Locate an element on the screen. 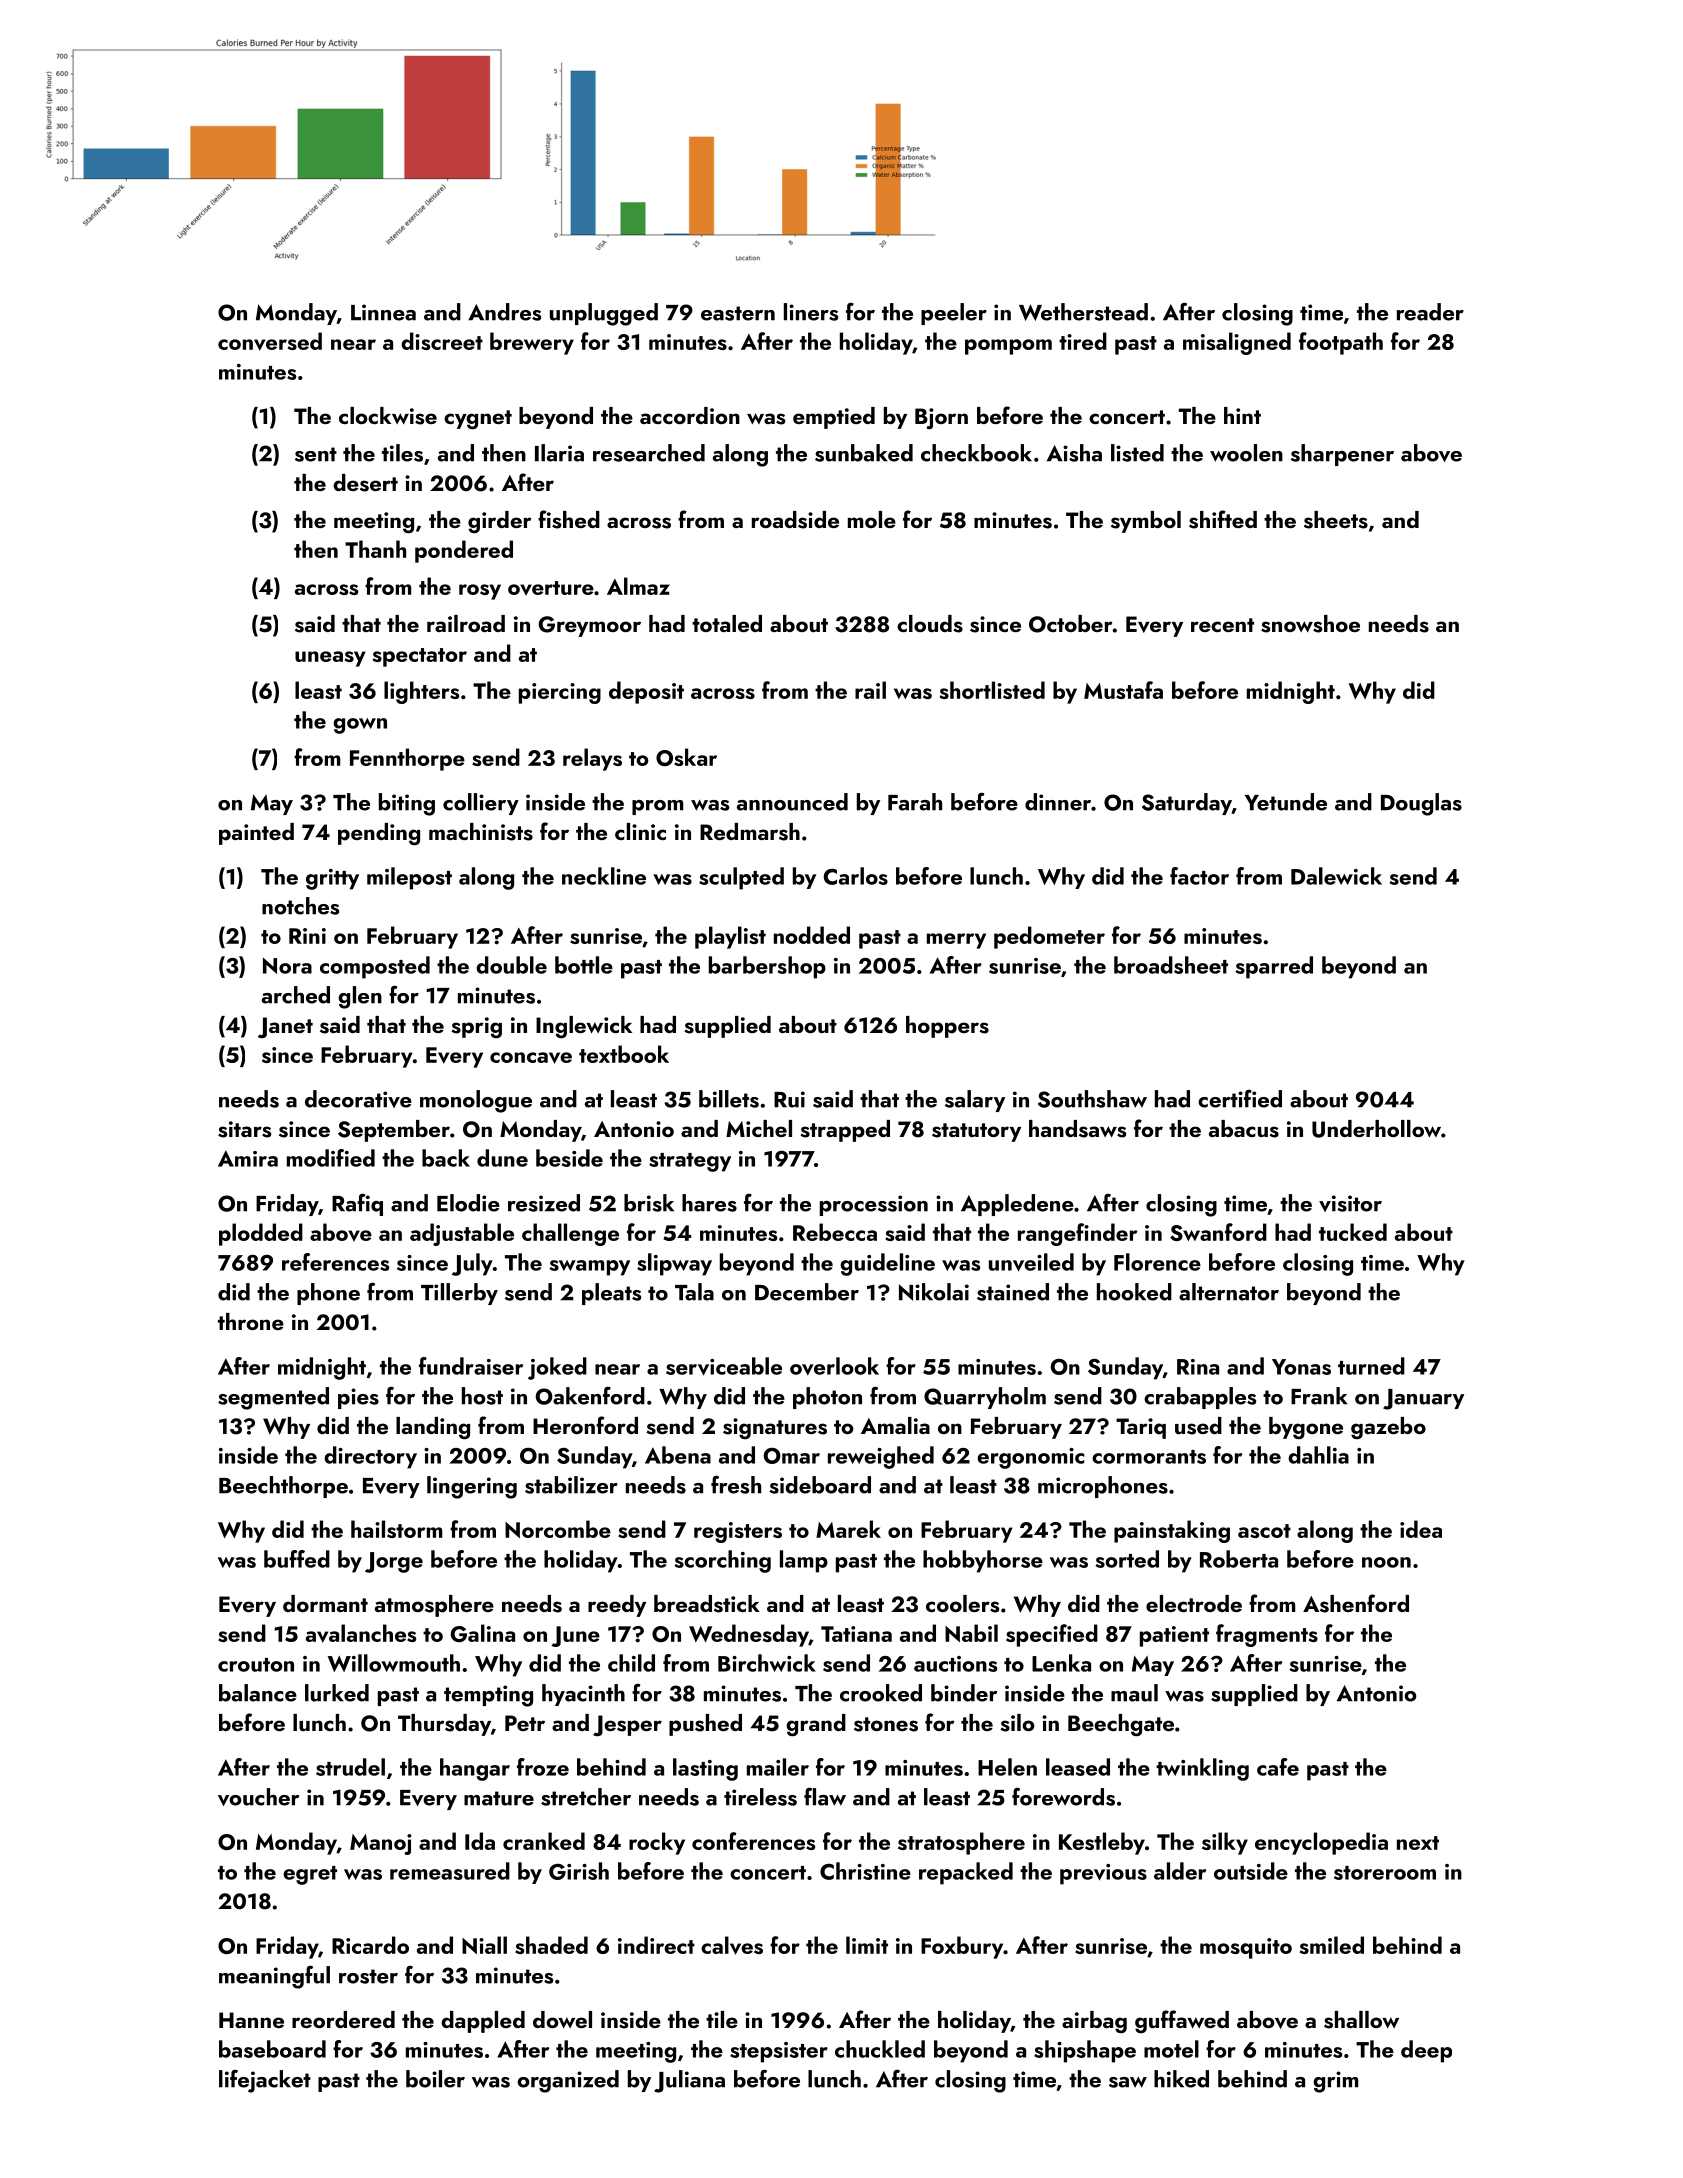  notches is located at coordinates (300, 906).
